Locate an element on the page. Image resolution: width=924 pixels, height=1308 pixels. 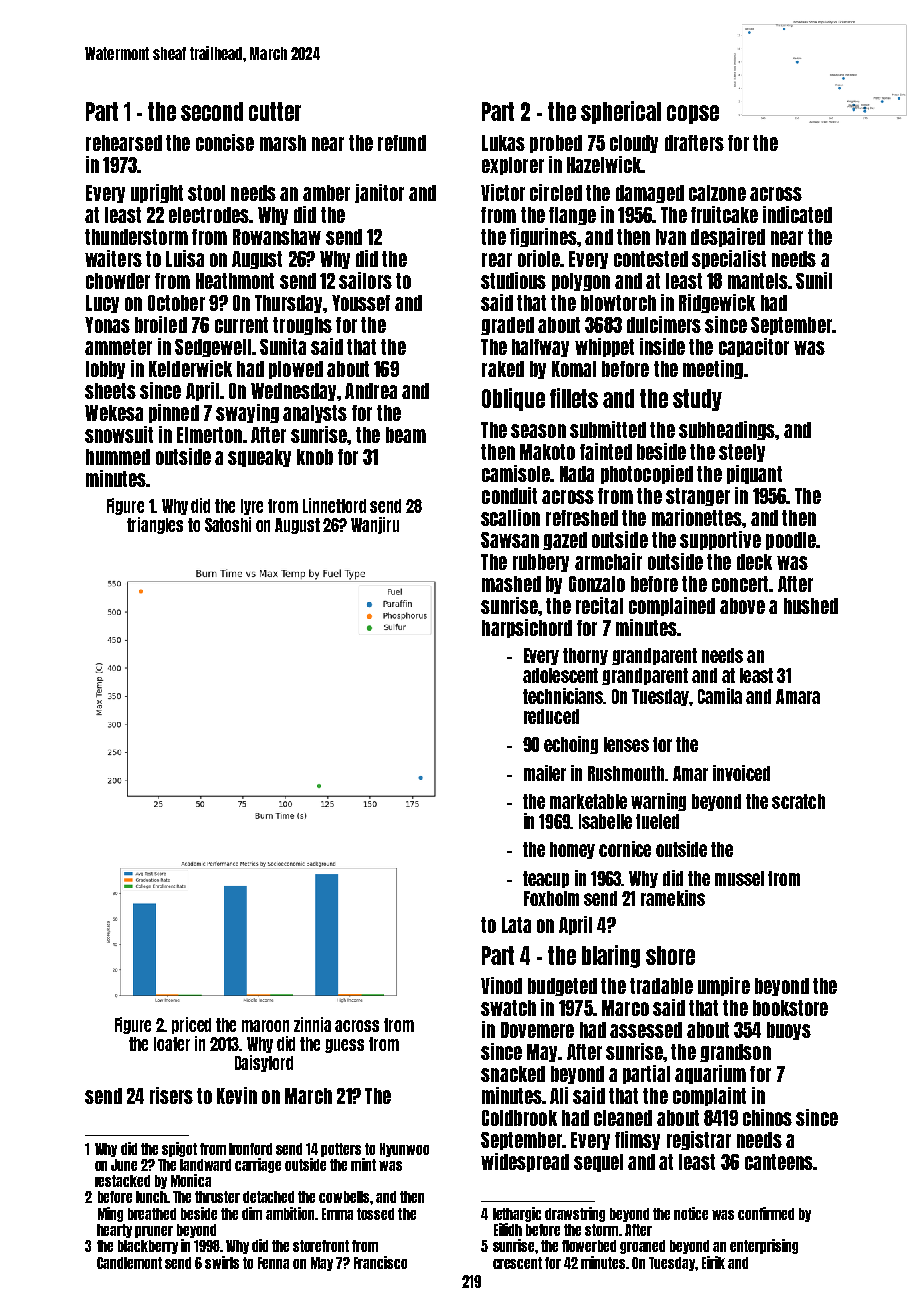
risers is located at coordinates (171, 1095).
